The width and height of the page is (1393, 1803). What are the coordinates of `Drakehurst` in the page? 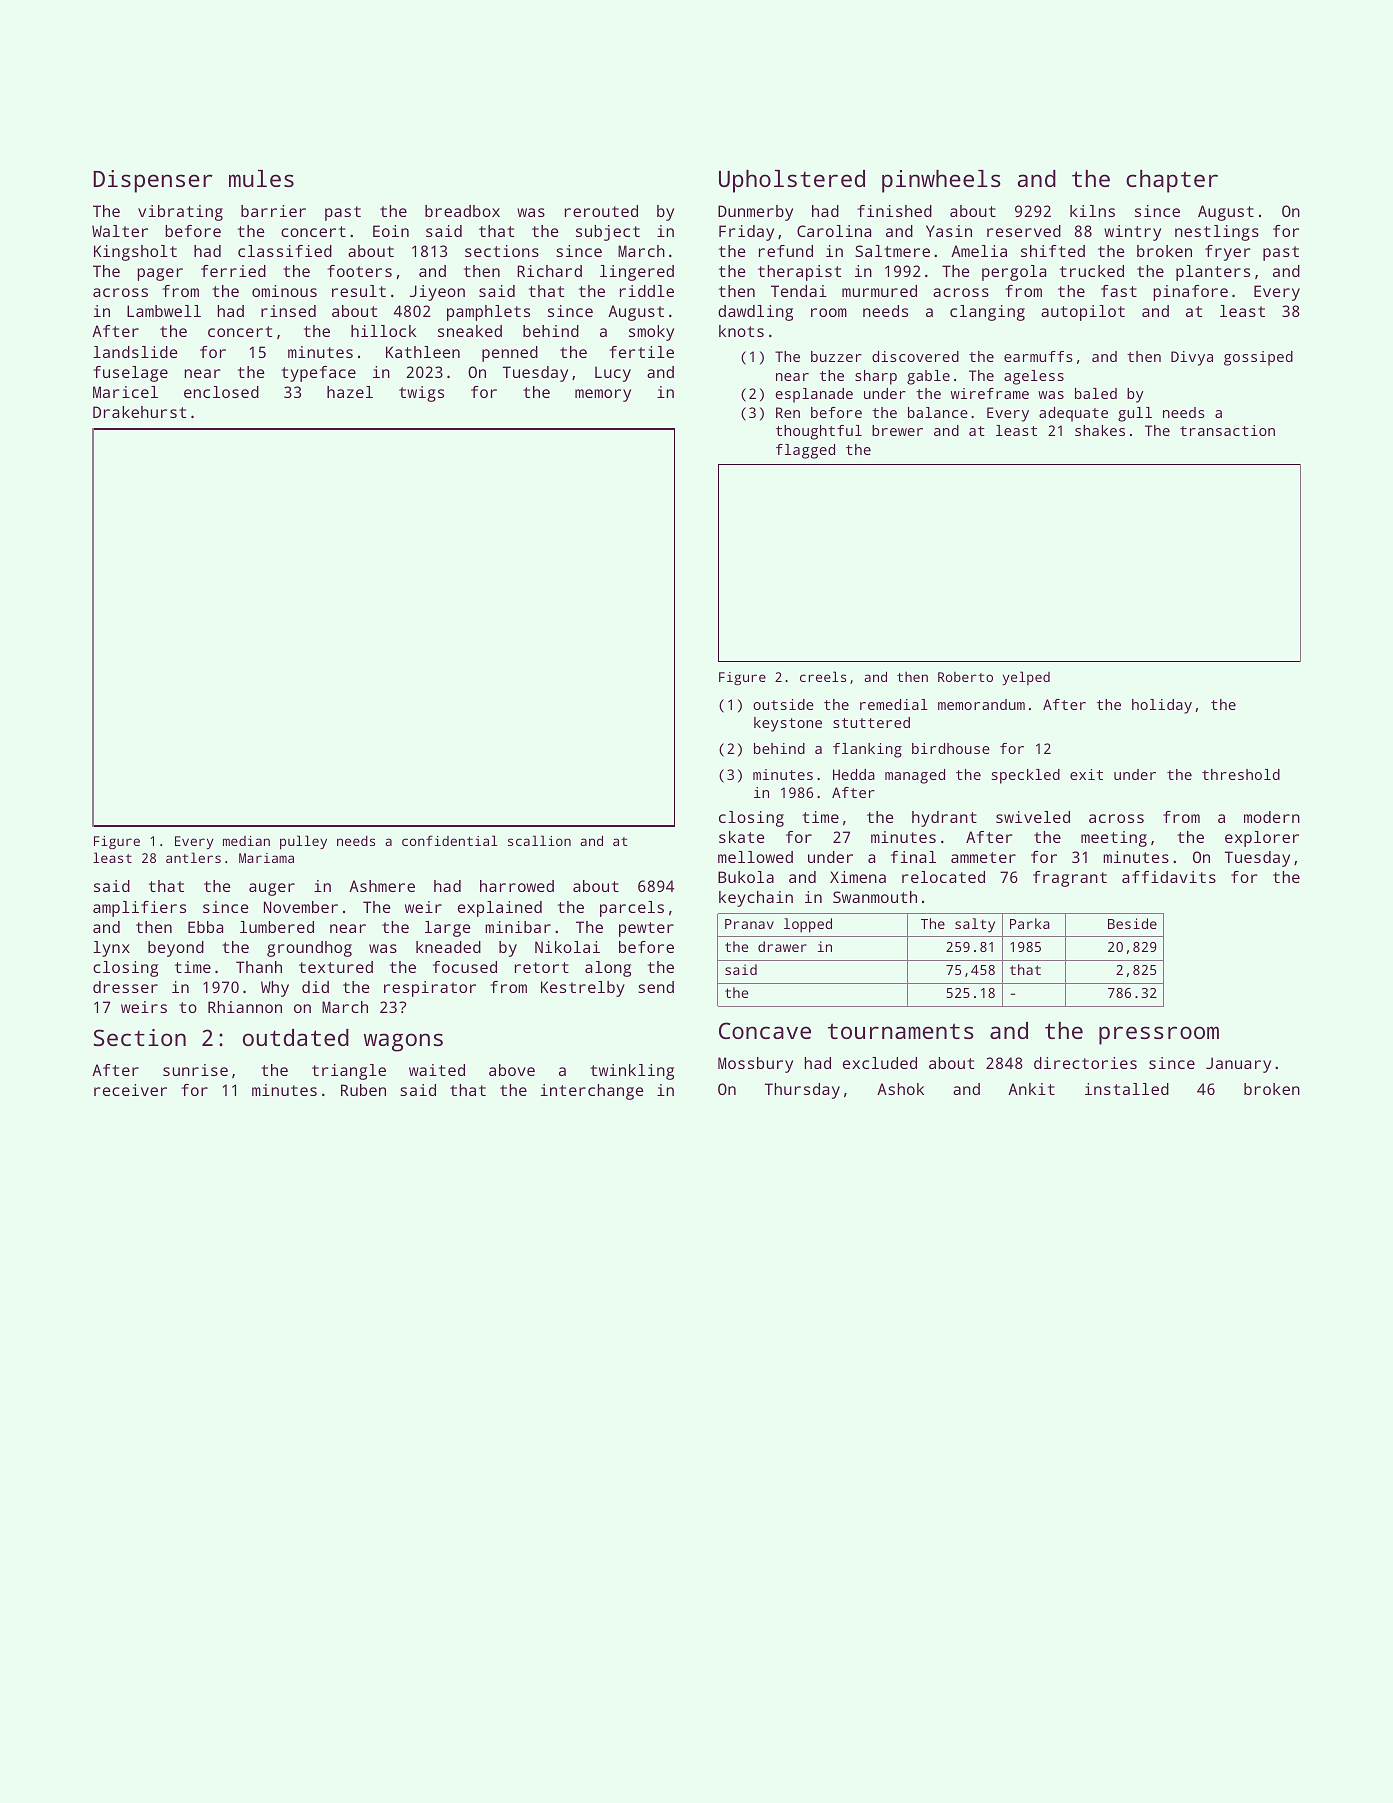 It's located at (139, 412).
